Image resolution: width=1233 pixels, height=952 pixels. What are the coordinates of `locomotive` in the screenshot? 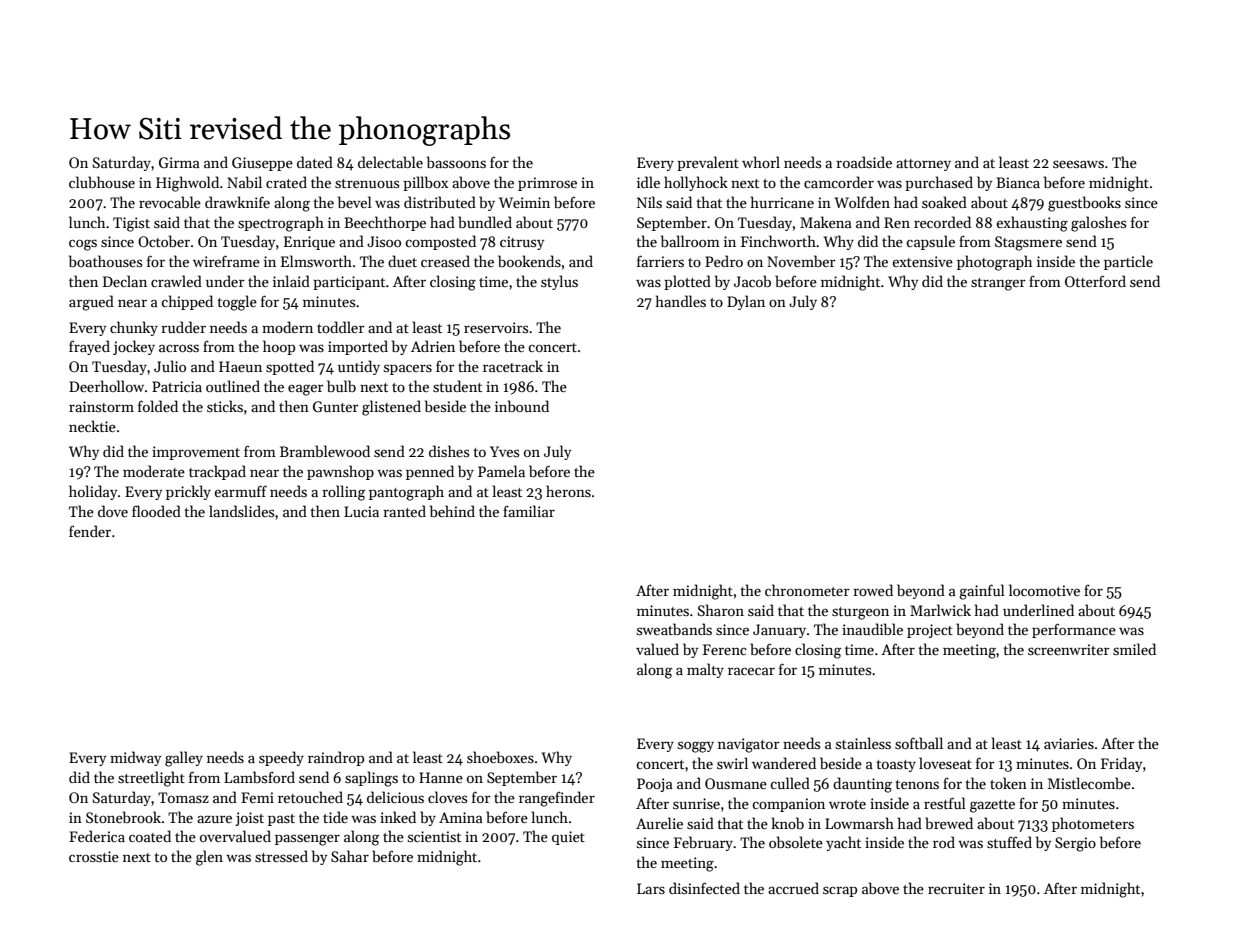 It's located at (1044, 590).
